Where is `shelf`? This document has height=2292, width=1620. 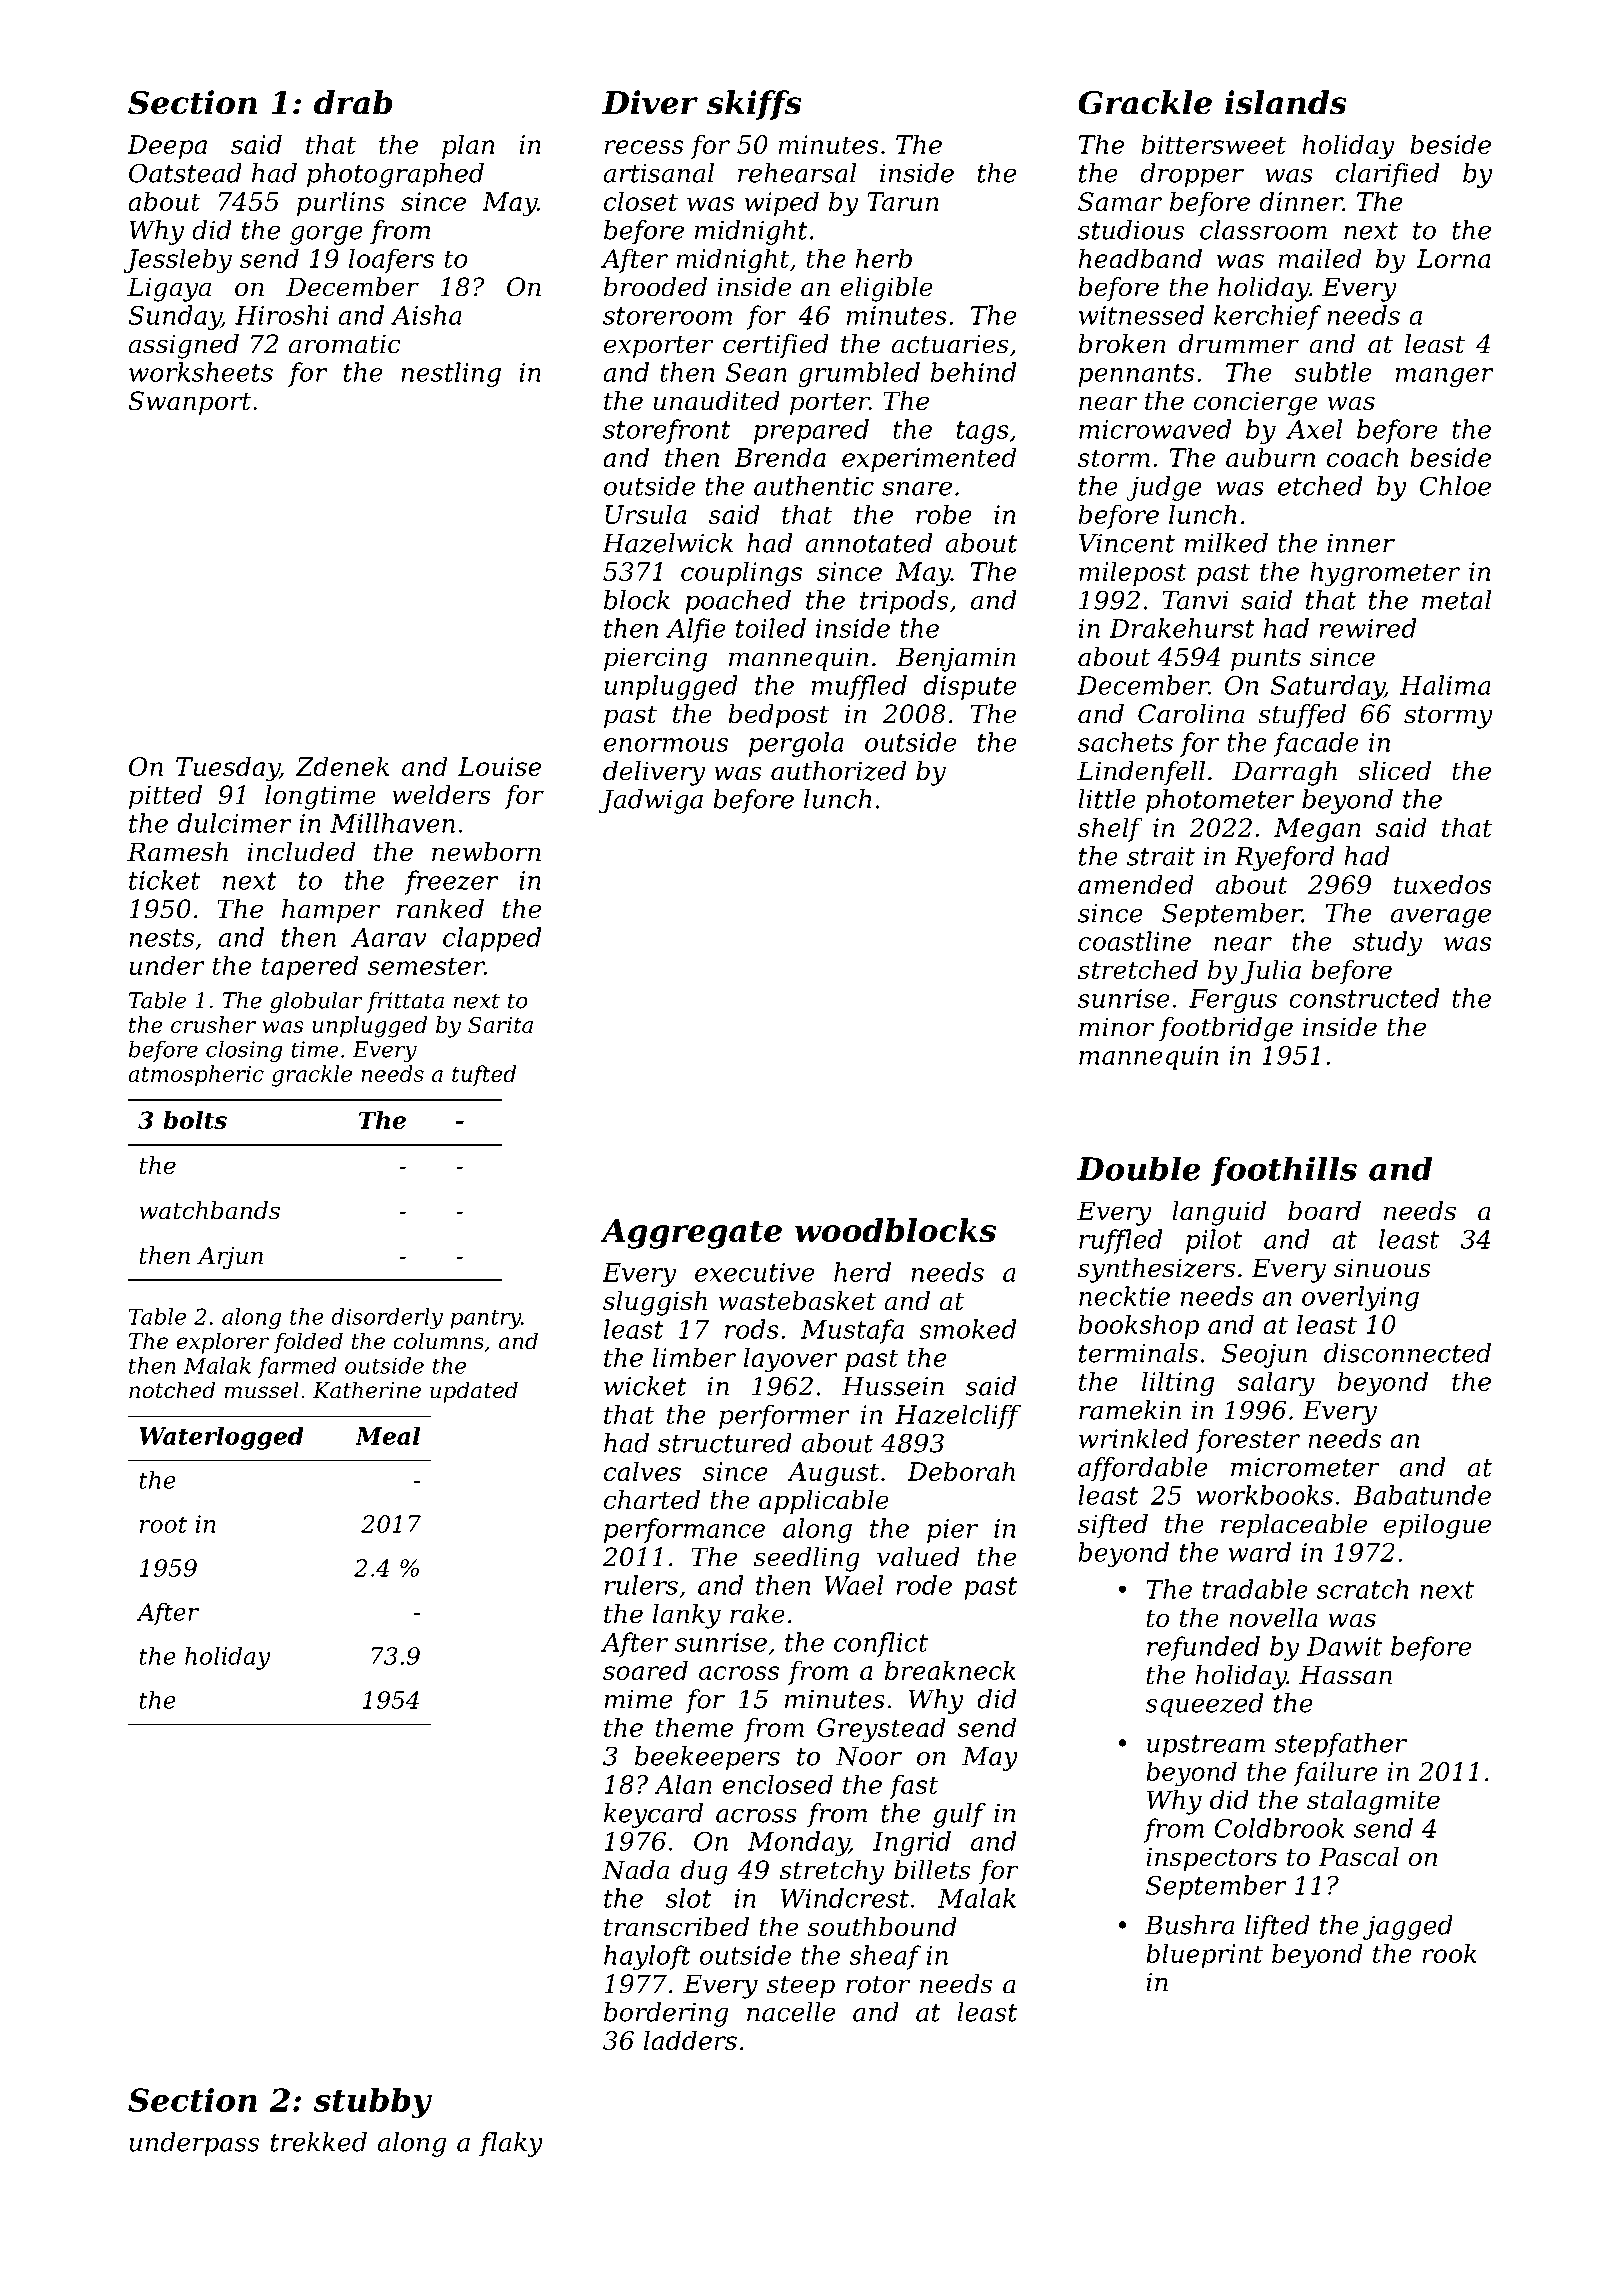
shelf is located at coordinates (1110, 829).
